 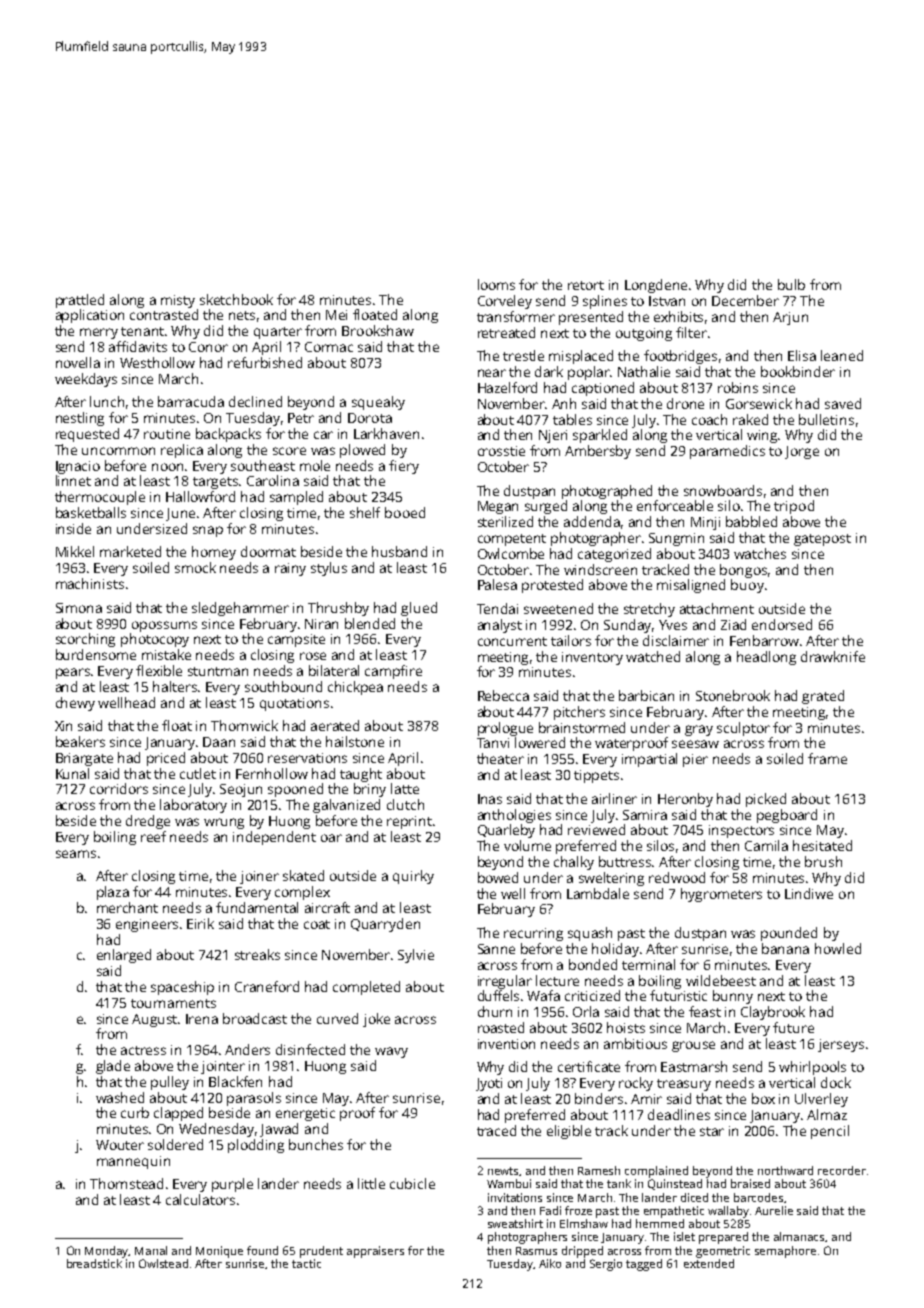 What do you see at coordinates (833, 656) in the page?
I see `drawknife` at bounding box center [833, 656].
